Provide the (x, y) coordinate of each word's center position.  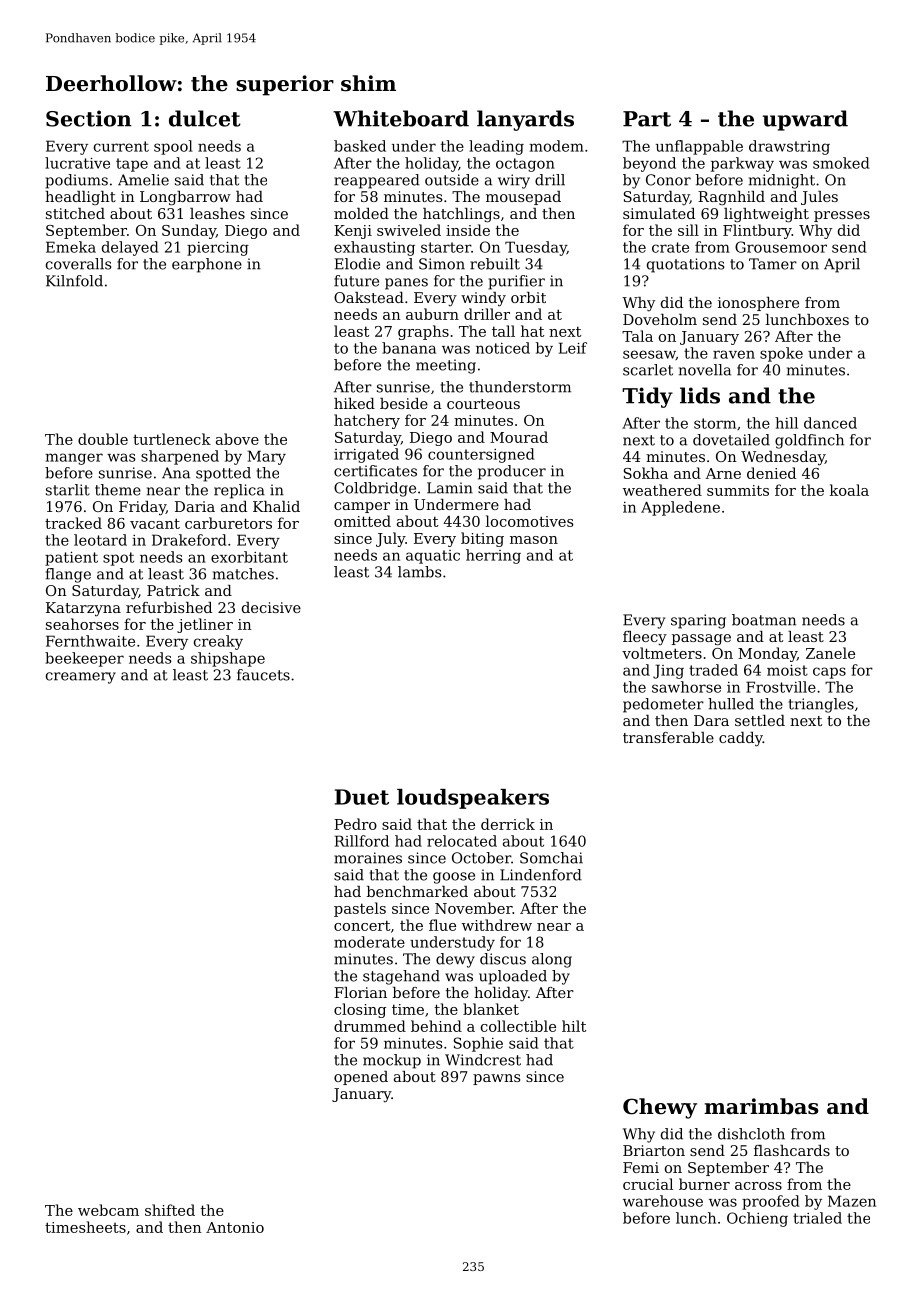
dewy (455, 960)
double (103, 439)
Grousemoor (781, 247)
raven (734, 354)
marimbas (761, 1106)
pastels (360, 909)
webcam (108, 1210)
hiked (354, 403)
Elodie (357, 264)
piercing (218, 249)
